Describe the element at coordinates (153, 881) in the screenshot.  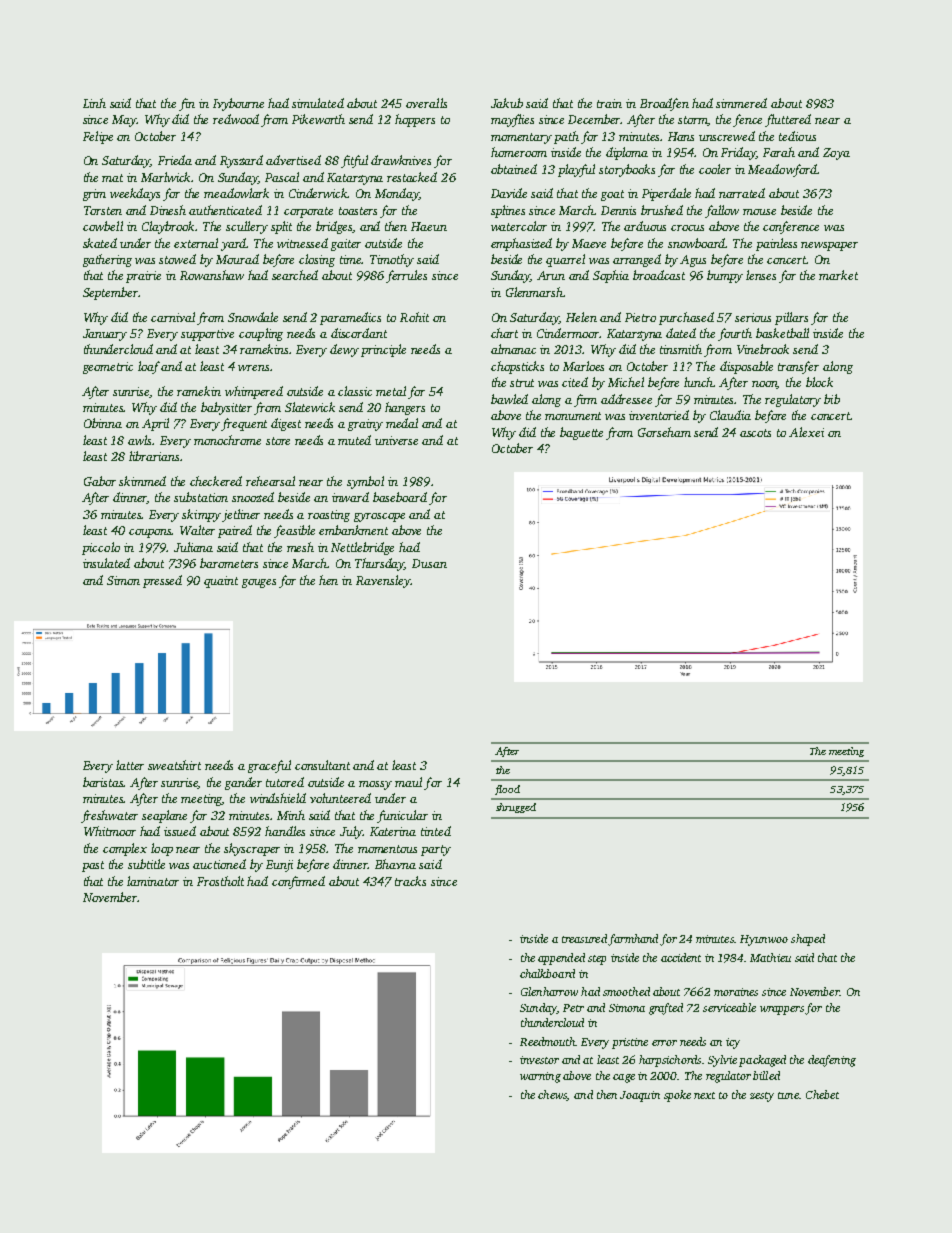
I see `laminator` at that location.
